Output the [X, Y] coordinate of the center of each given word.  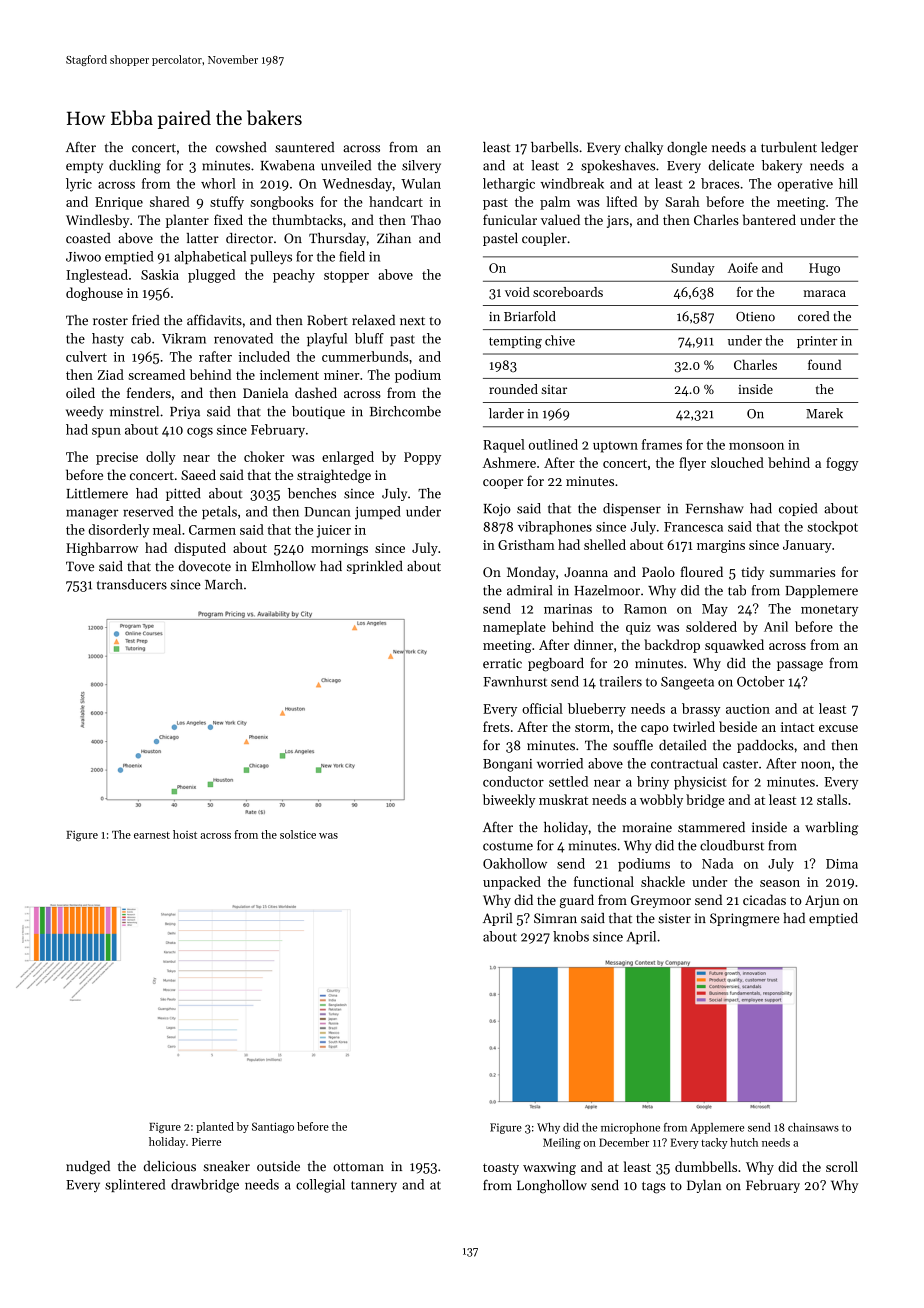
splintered [135, 1185]
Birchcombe [405, 411]
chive [560, 340]
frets [496, 726]
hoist [185, 834]
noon [816, 765]
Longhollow [552, 1187]
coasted [88, 238]
